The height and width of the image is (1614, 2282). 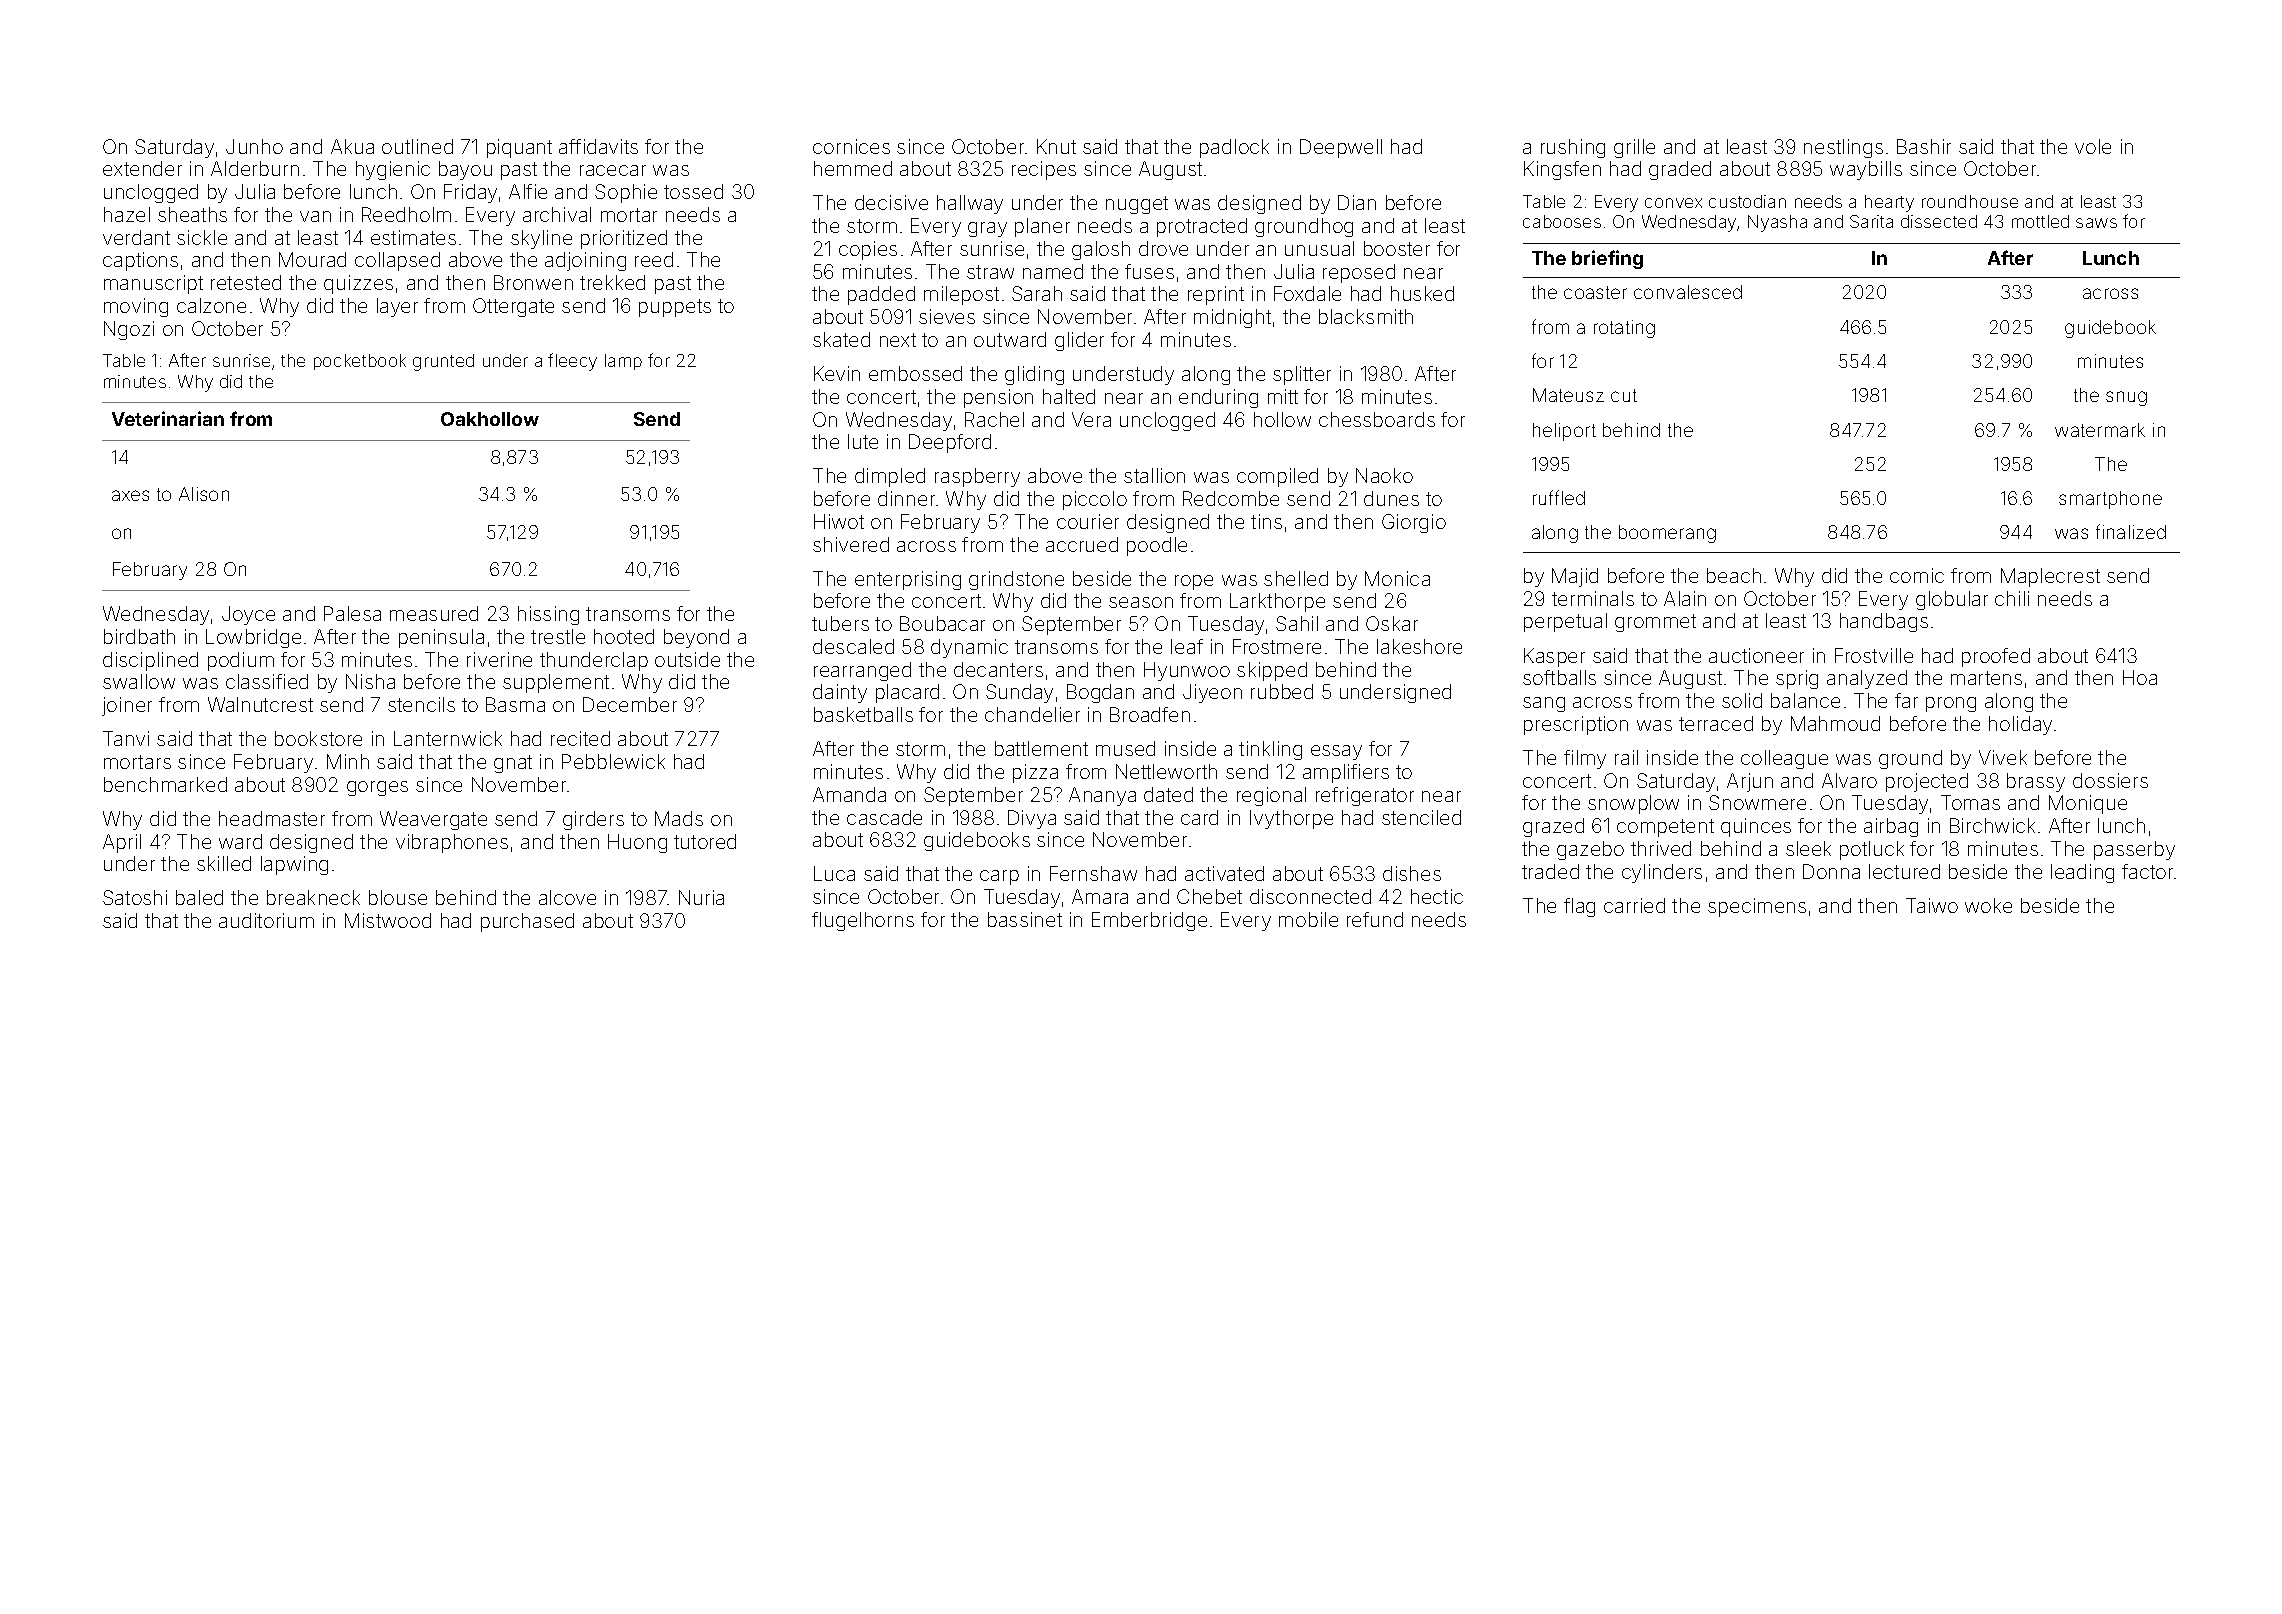 I want to click on Divya, so click(x=1032, y=819).
